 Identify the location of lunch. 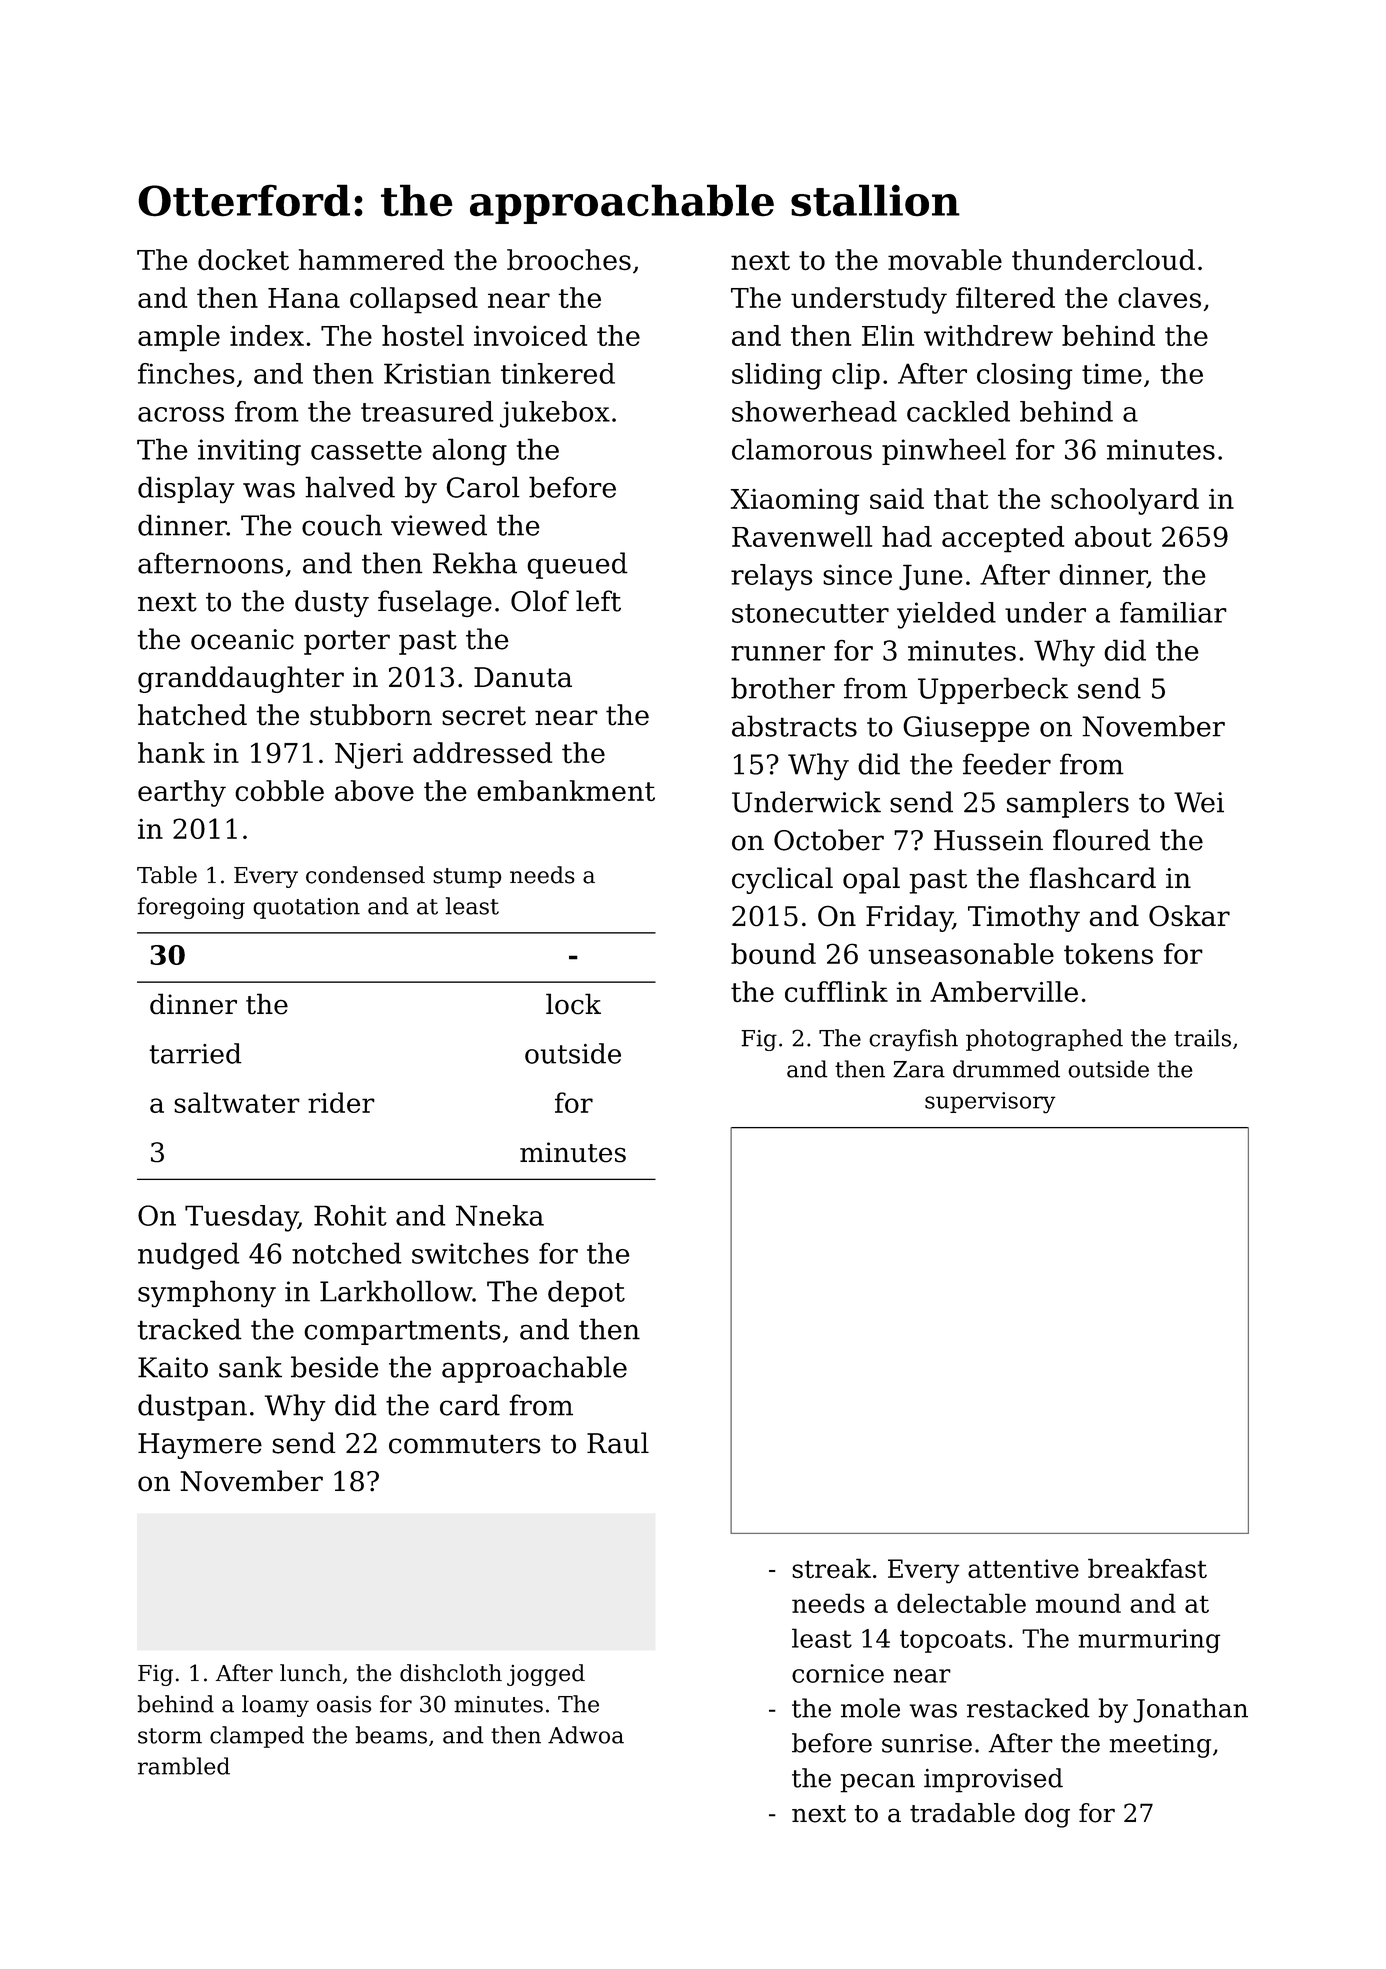
(310, 1673).
